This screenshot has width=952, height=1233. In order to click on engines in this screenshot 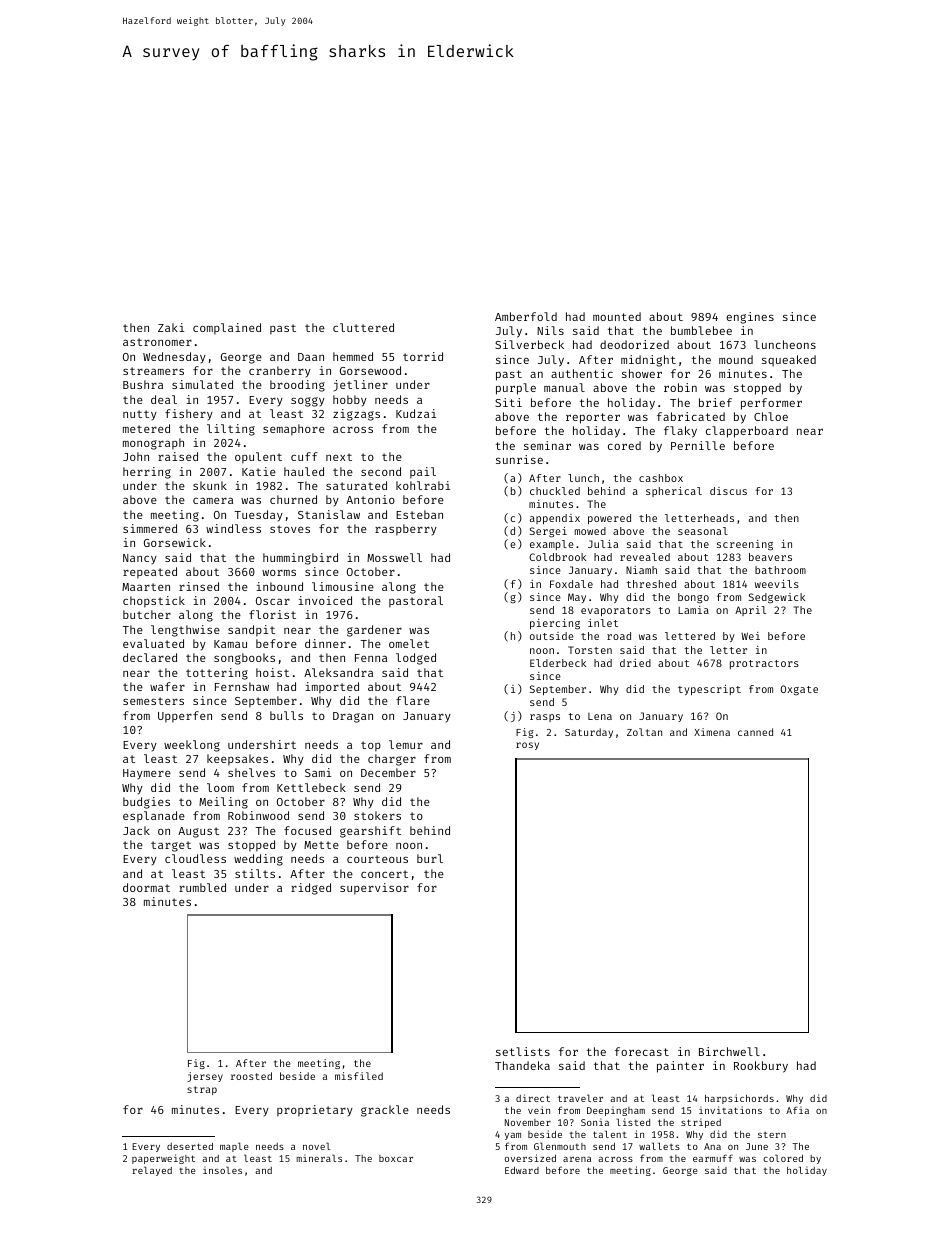, I will do `click(750, 318)`.
